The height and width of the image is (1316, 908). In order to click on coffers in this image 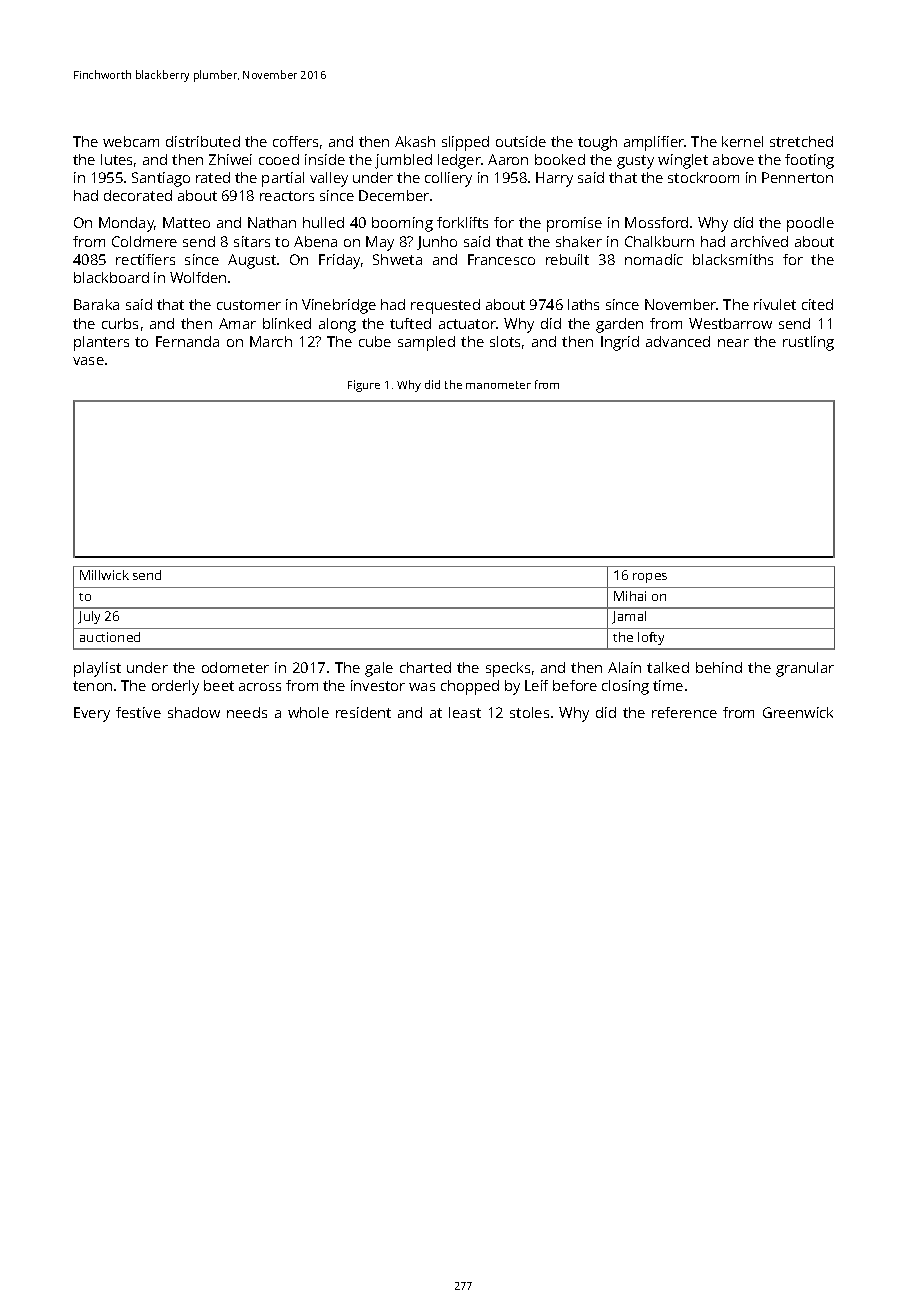, I will do `click(295, 141)`.
